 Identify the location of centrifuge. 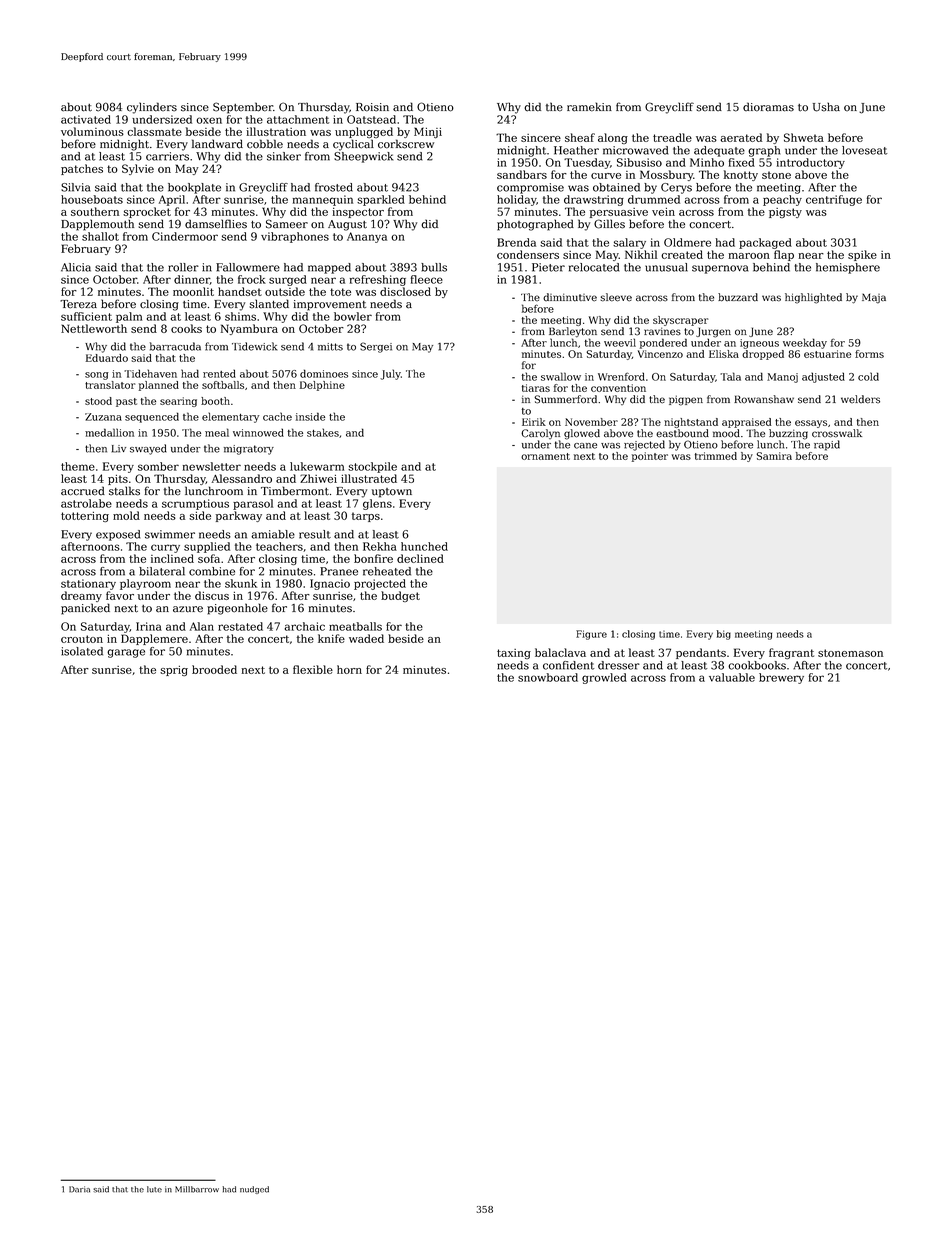
(834, 200).
